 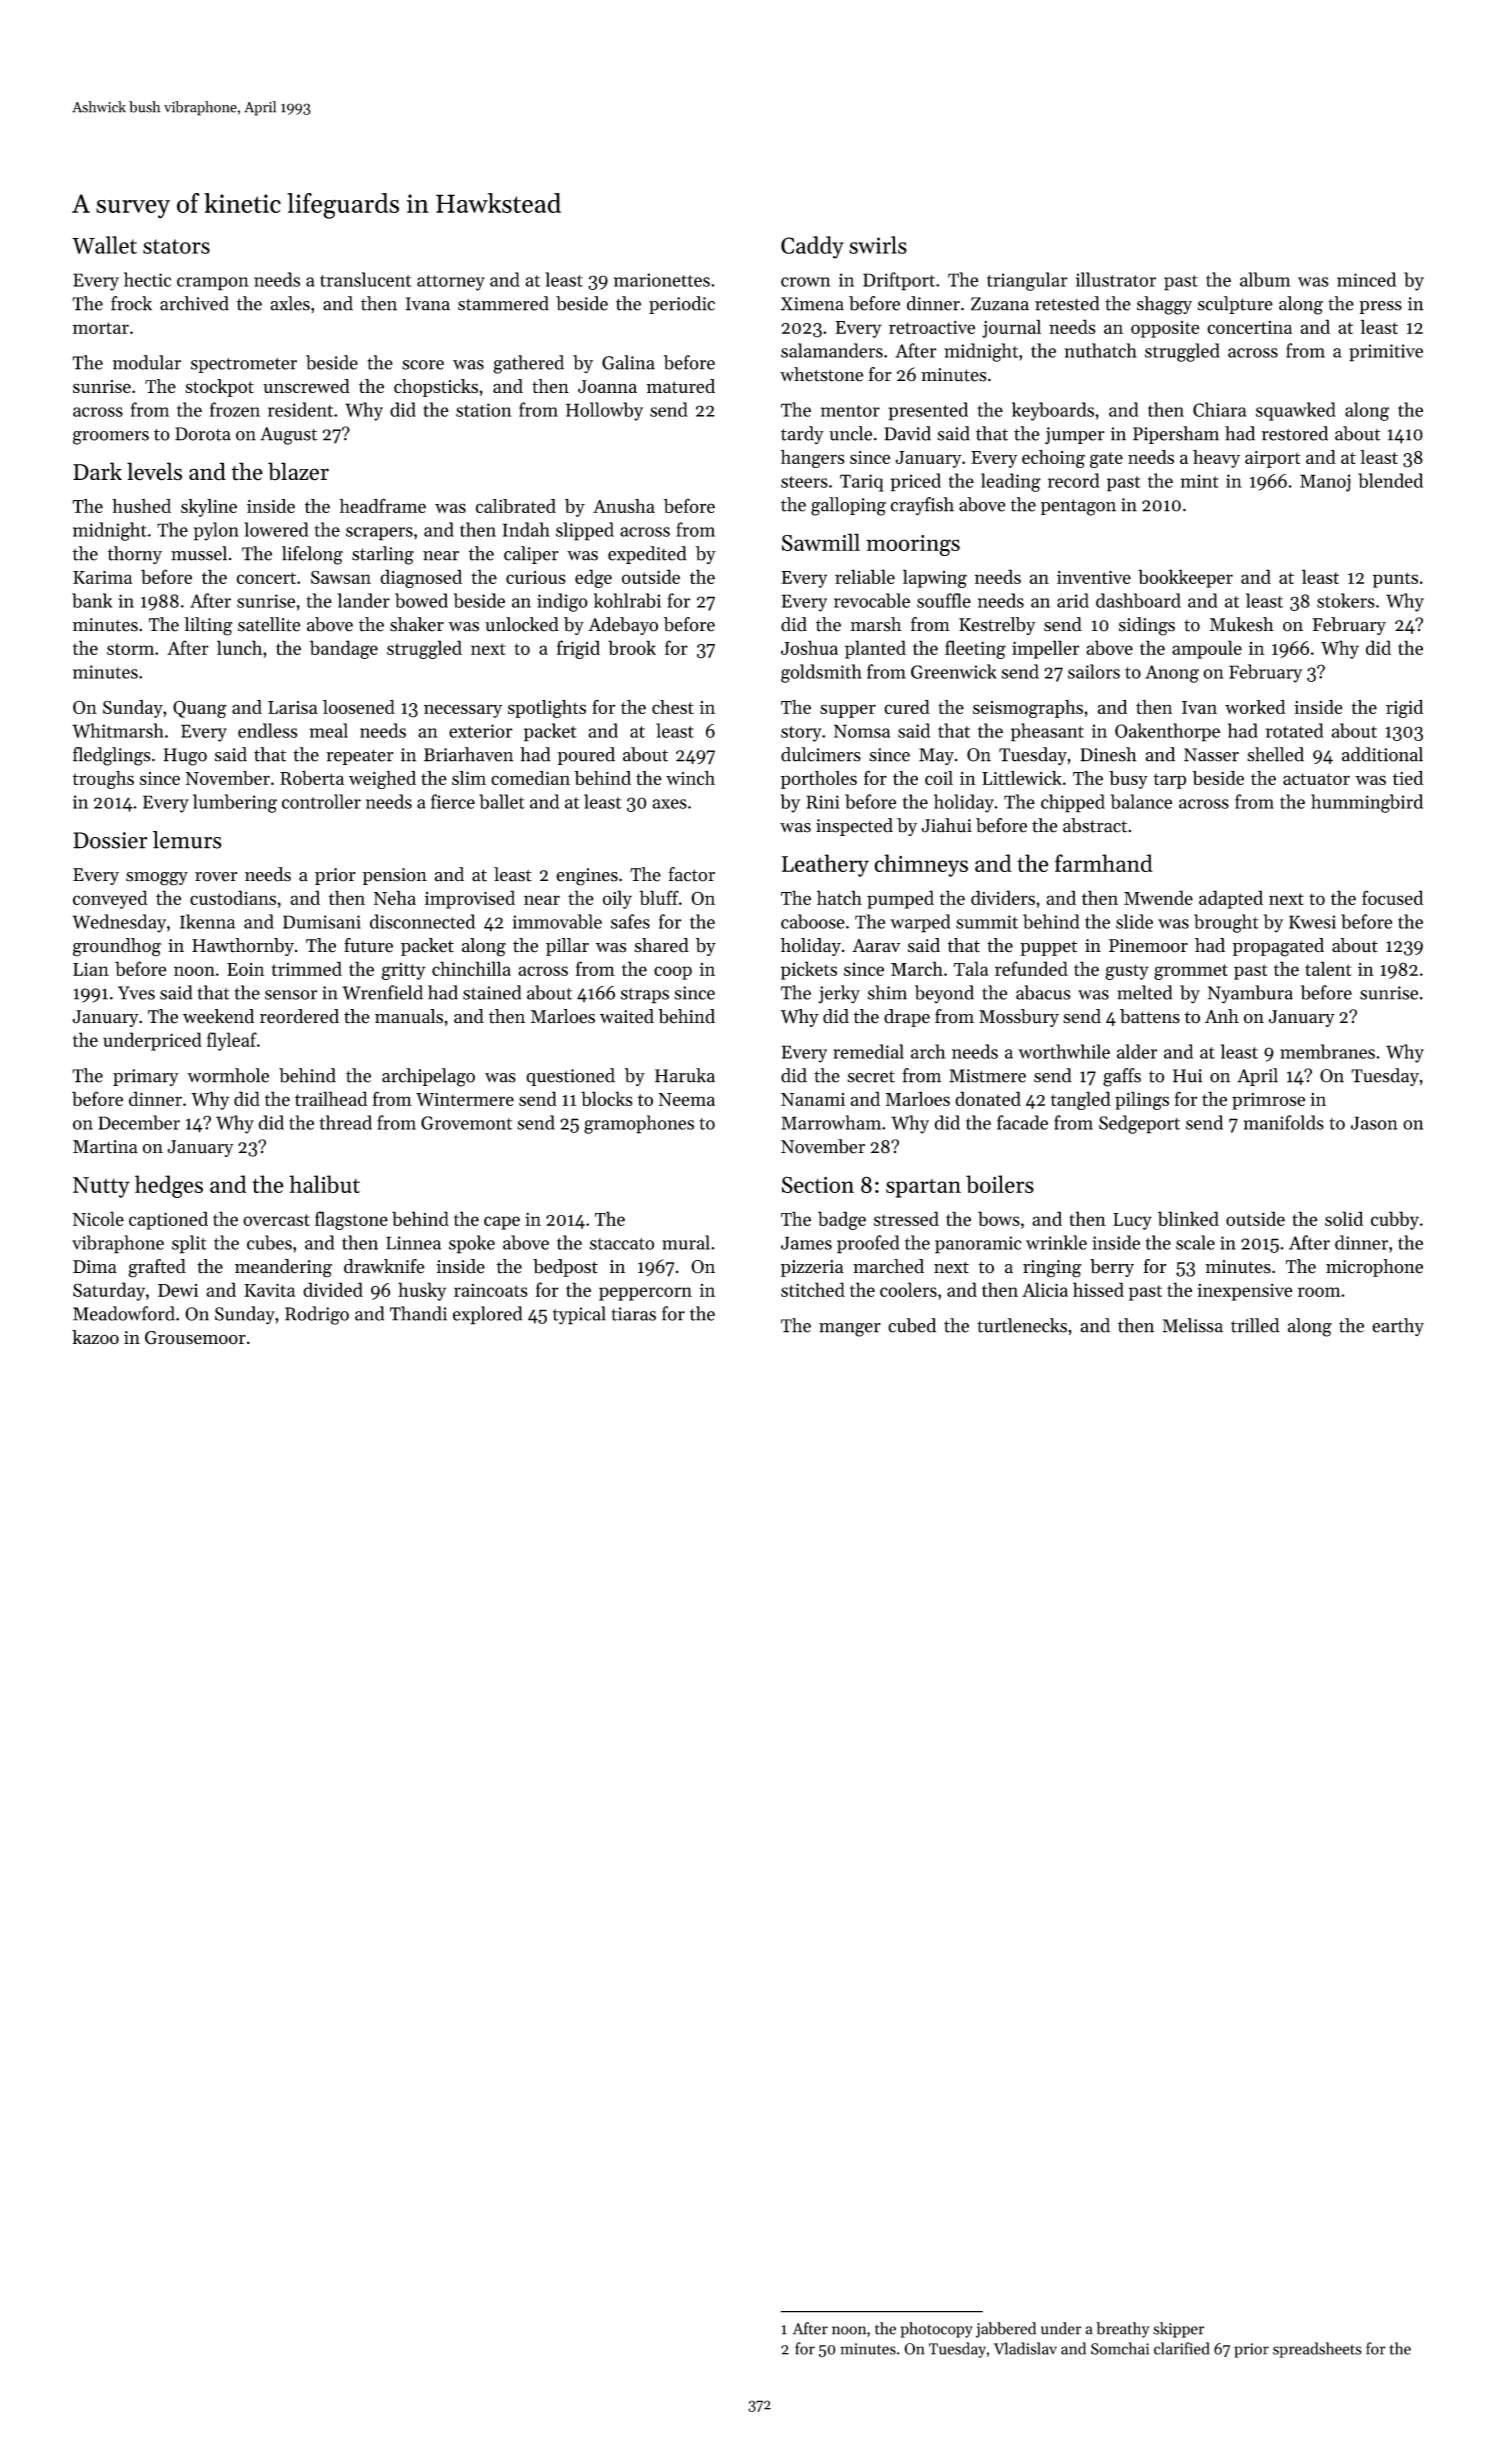 What do you see at coordinates (937, 2330) in the screenshot?
I see `photocopy` at bounding box center [937, 2330].
